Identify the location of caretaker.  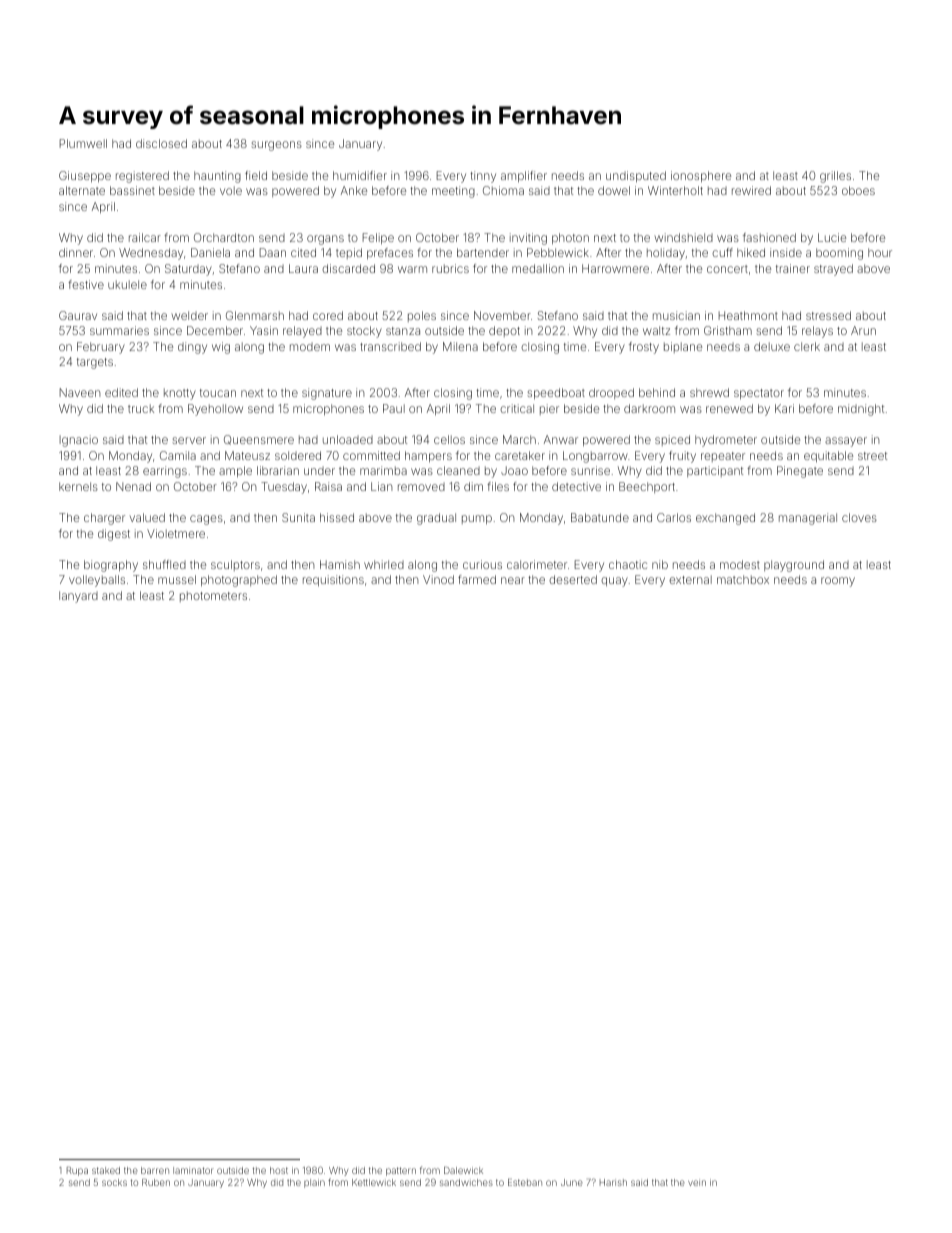
(520, 455).
